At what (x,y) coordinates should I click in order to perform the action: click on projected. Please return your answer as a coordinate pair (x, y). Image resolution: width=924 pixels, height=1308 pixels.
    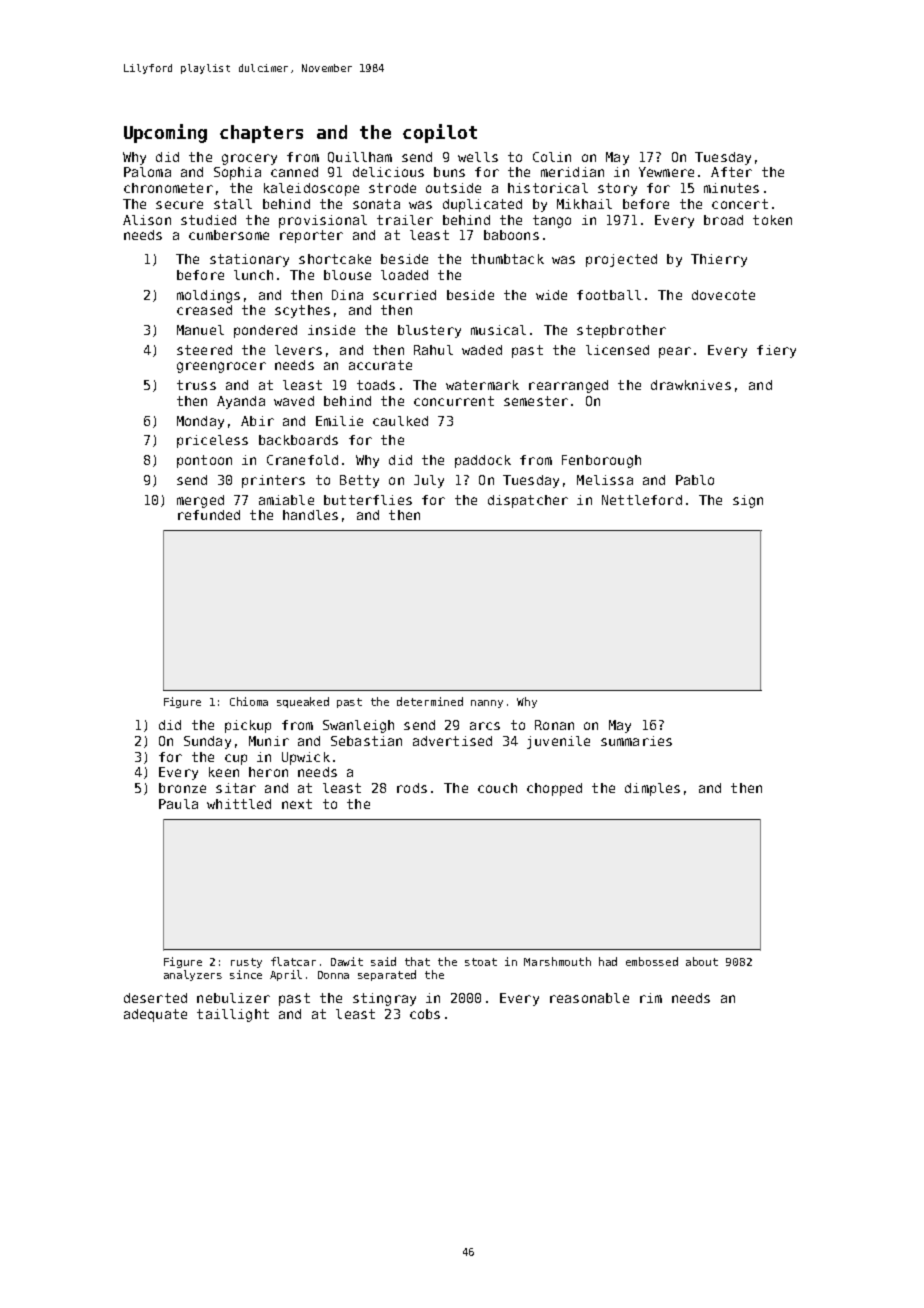
    Looking at the image, I should click on (621, 260).
